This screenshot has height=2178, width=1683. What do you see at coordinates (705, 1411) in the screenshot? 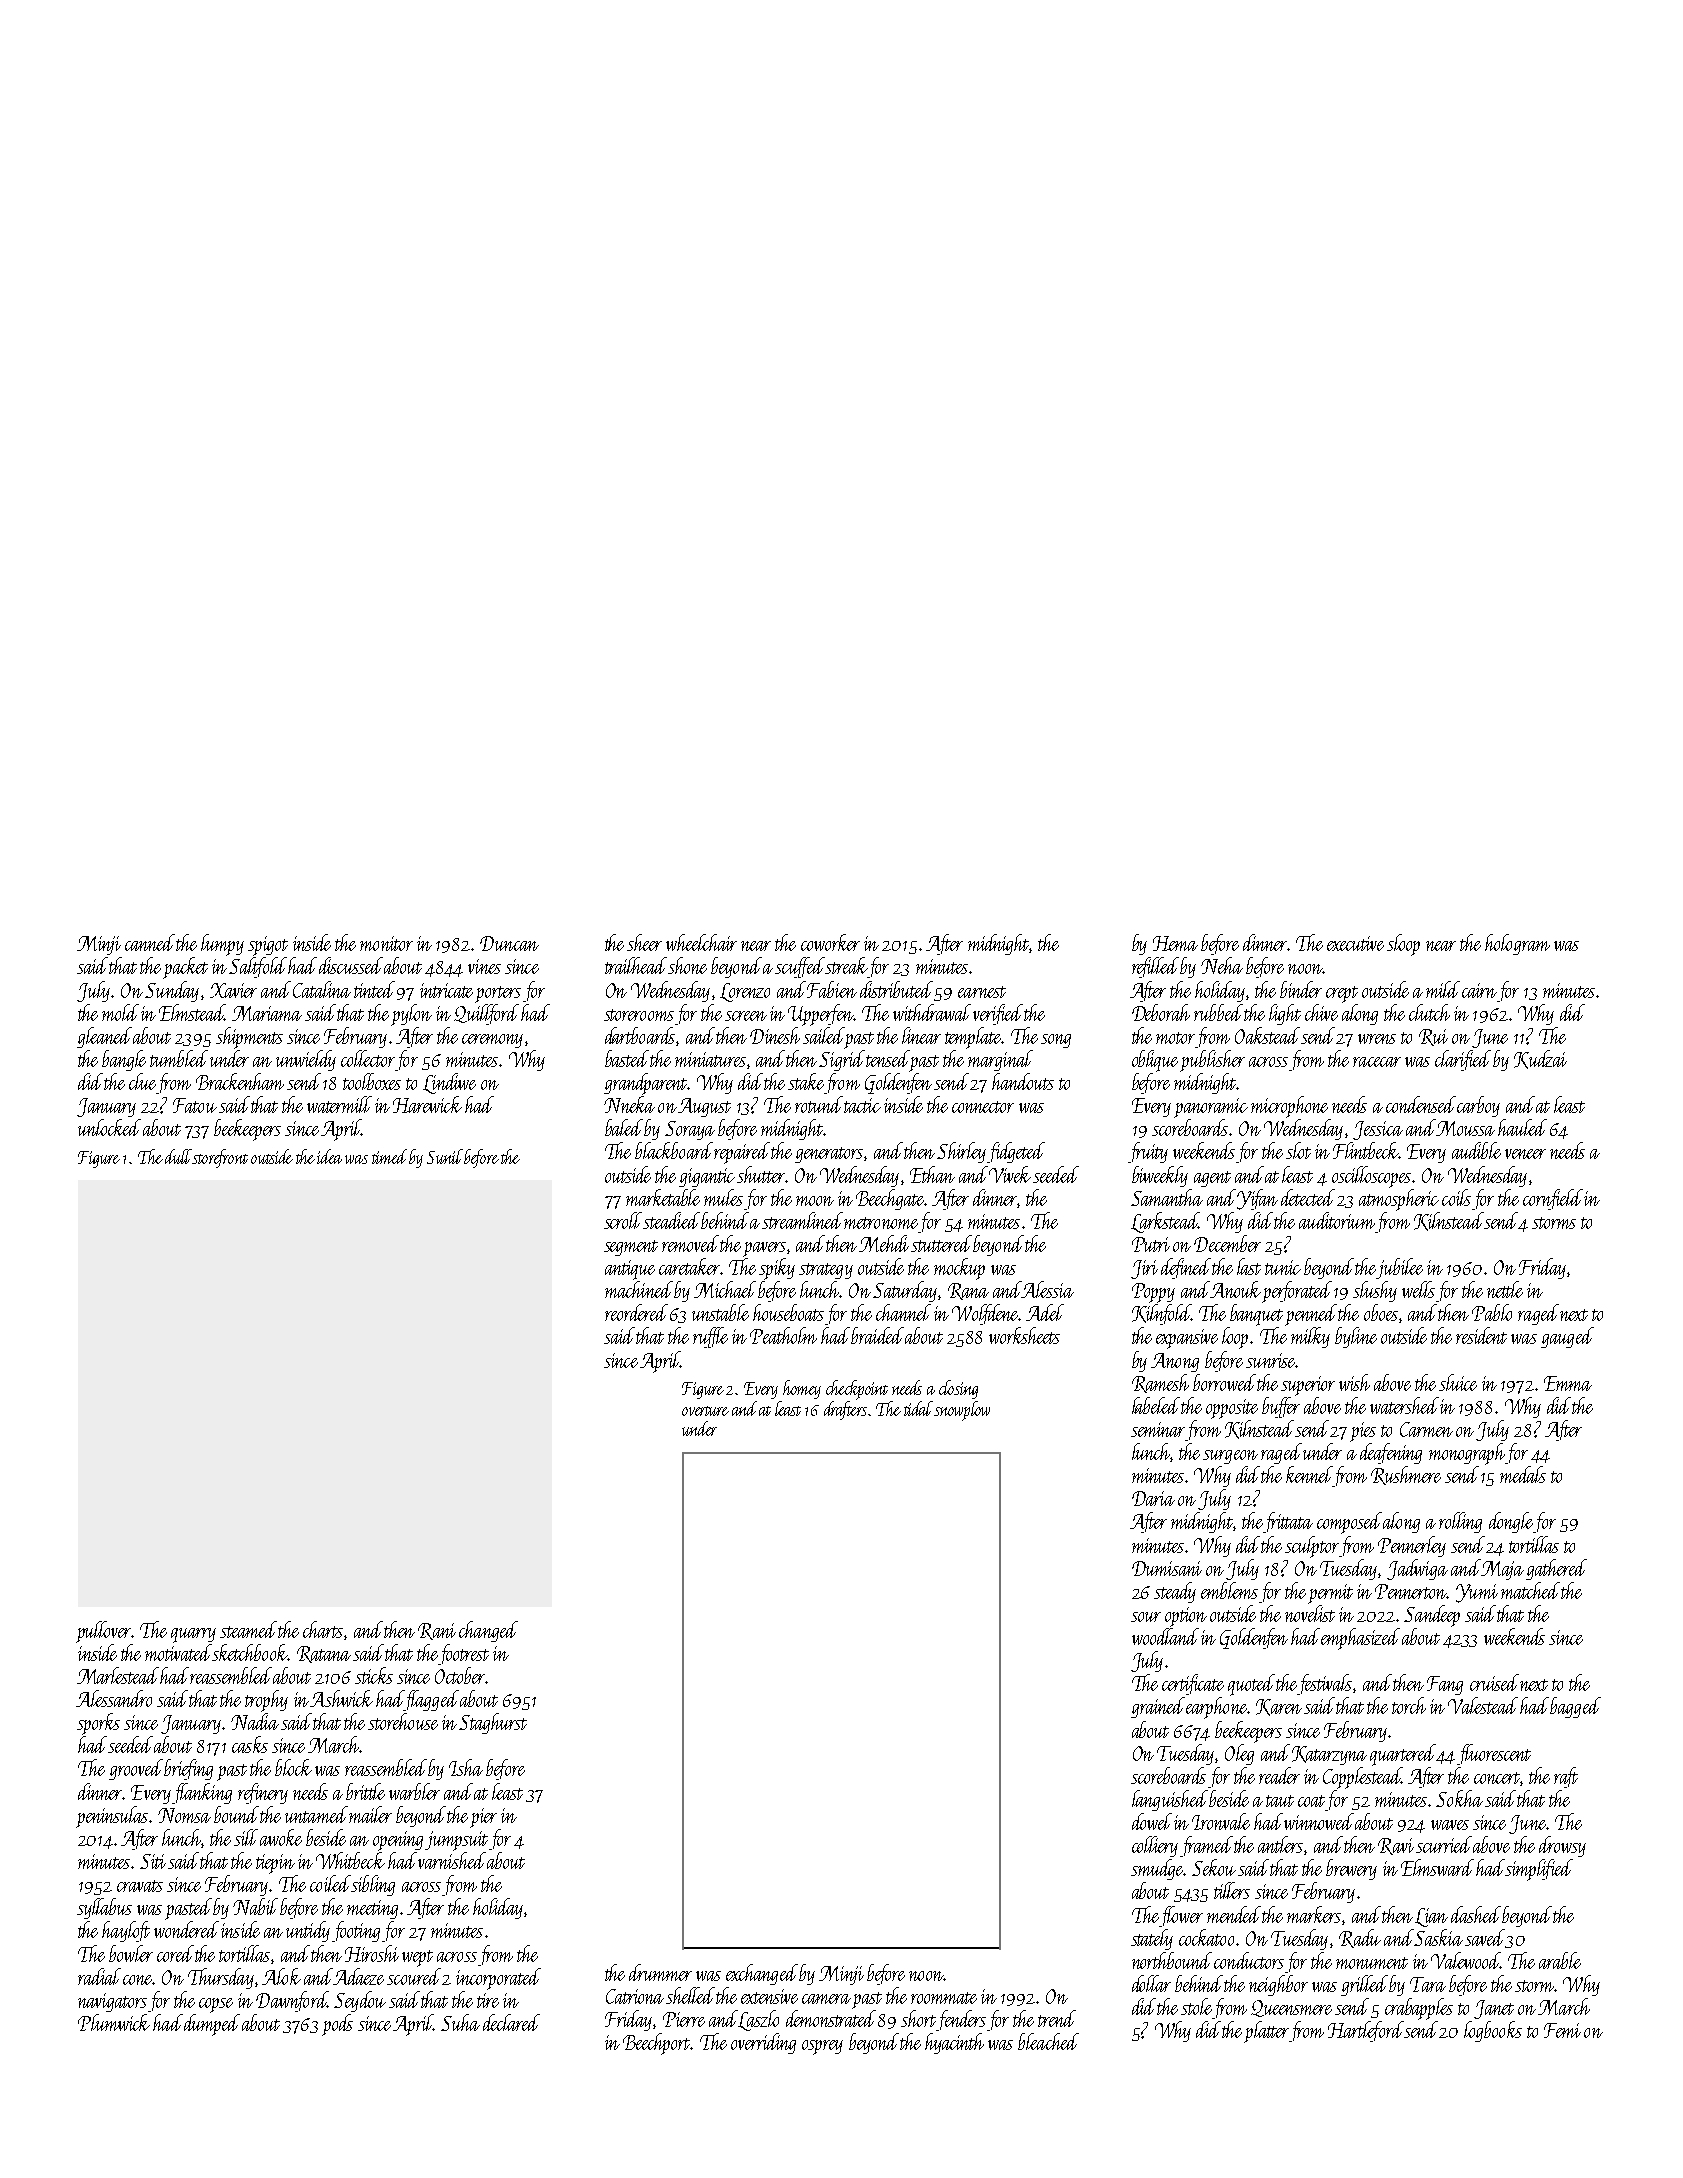
I see `overture` at bounding box center [705, 1411].
